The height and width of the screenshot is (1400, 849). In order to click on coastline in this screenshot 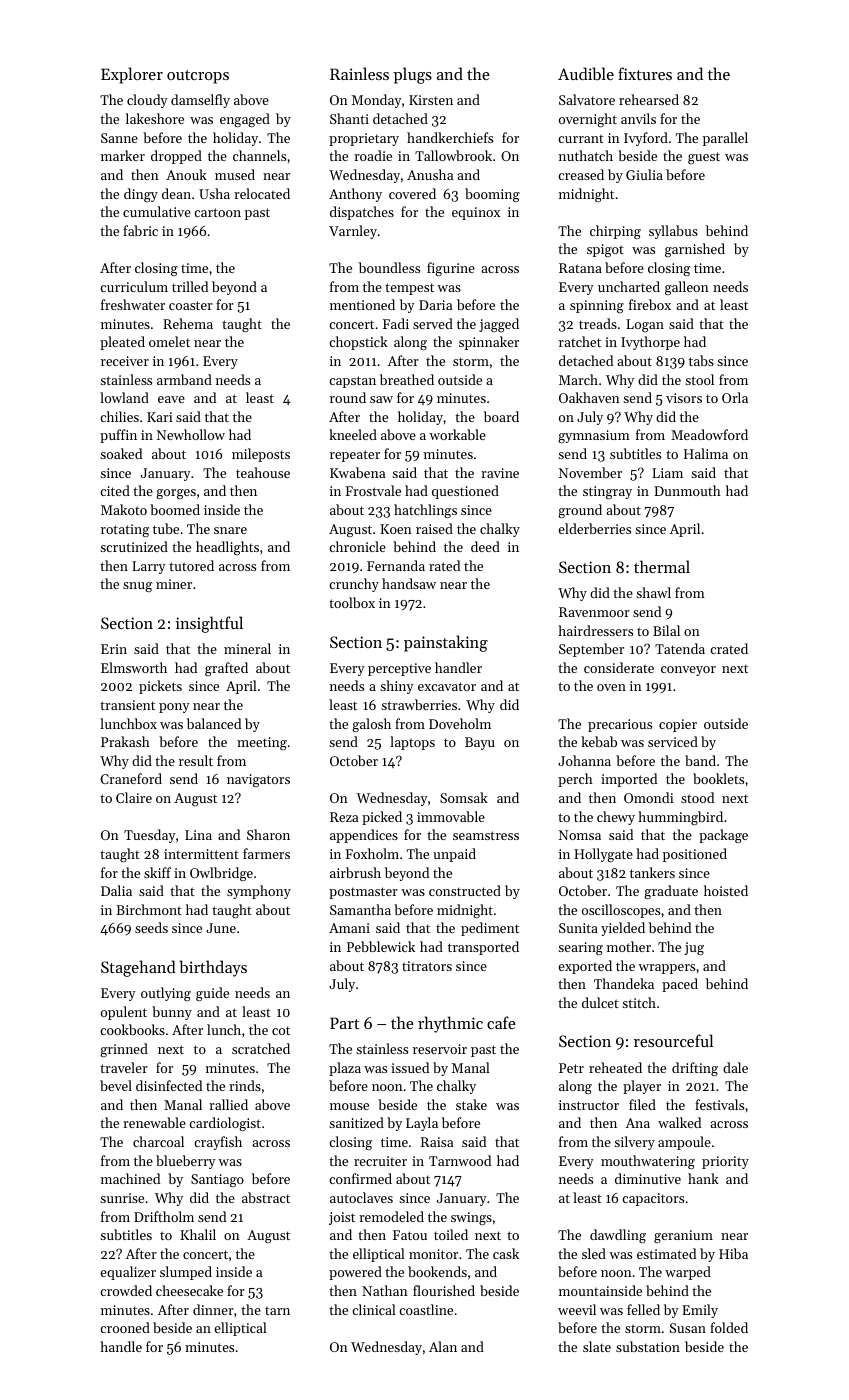, I will do `click(426, 1309)`.
